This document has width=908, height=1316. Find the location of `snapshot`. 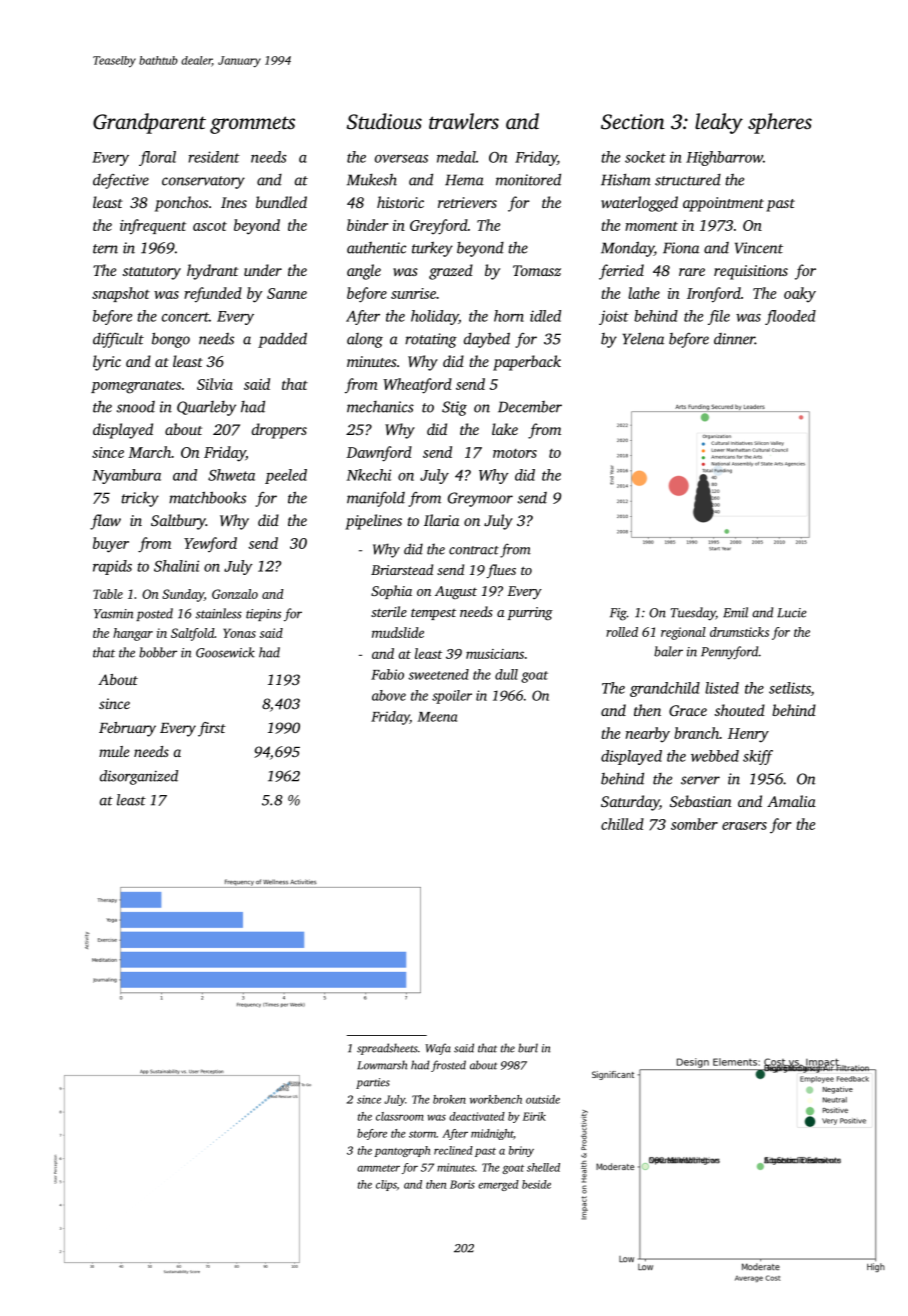

snapshot is located at coordinates (121, 294).
